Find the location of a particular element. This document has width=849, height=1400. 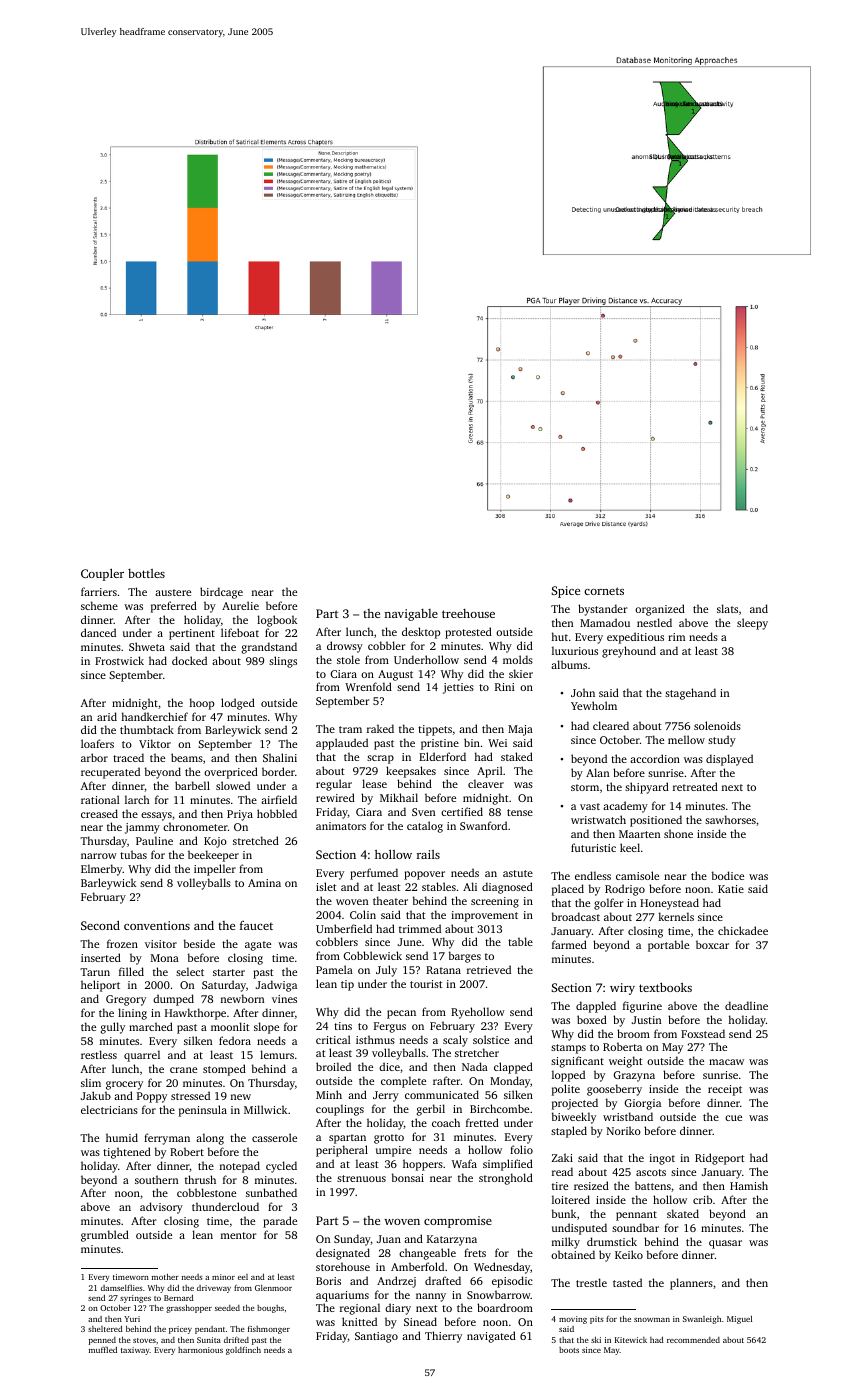

Umberfield is located at coordinates (344, 928).
